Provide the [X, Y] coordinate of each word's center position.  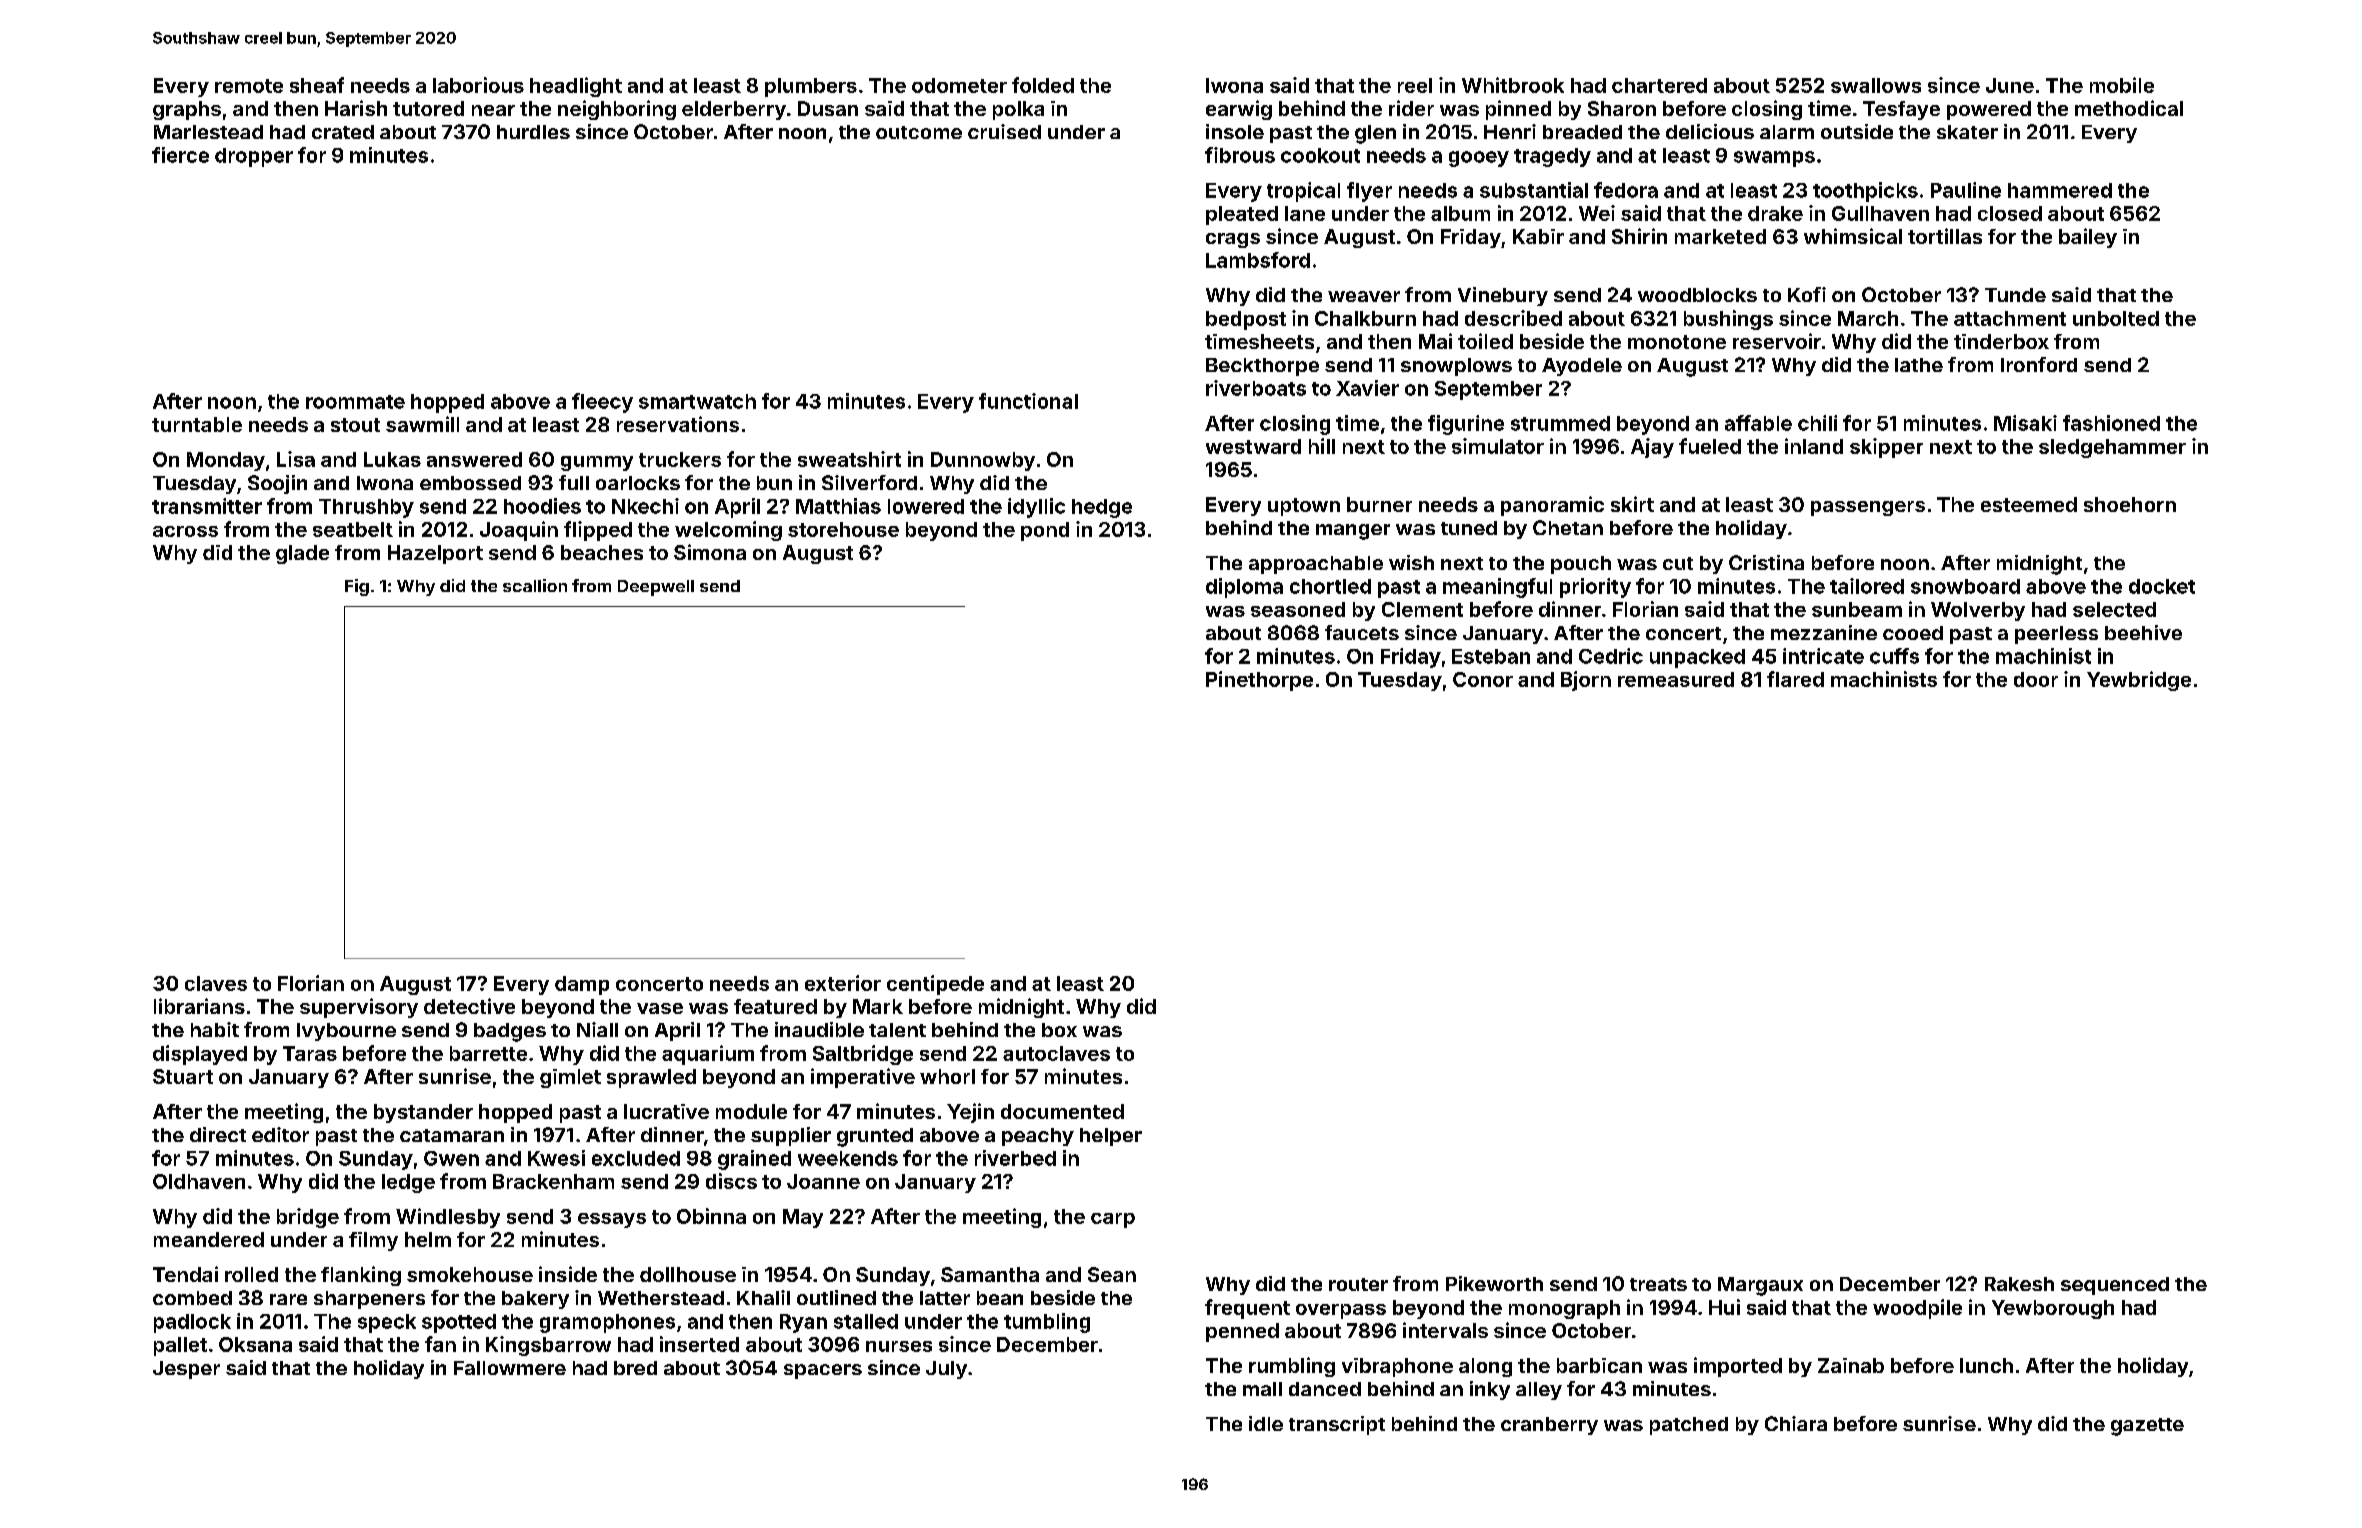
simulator [1498, 446]
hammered [2060, 190]
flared [1795, 679]
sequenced [2115, 1286]
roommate [355, 402]
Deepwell [656, 588]
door [2036, 679]
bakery [535, 1300]
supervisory [359, 1008]
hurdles [533, 132]
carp [1113, 1220]
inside [568, 1274]
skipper [1886, 448]
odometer [959, 85]
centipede [935, 985]
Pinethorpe [1259, 681]
